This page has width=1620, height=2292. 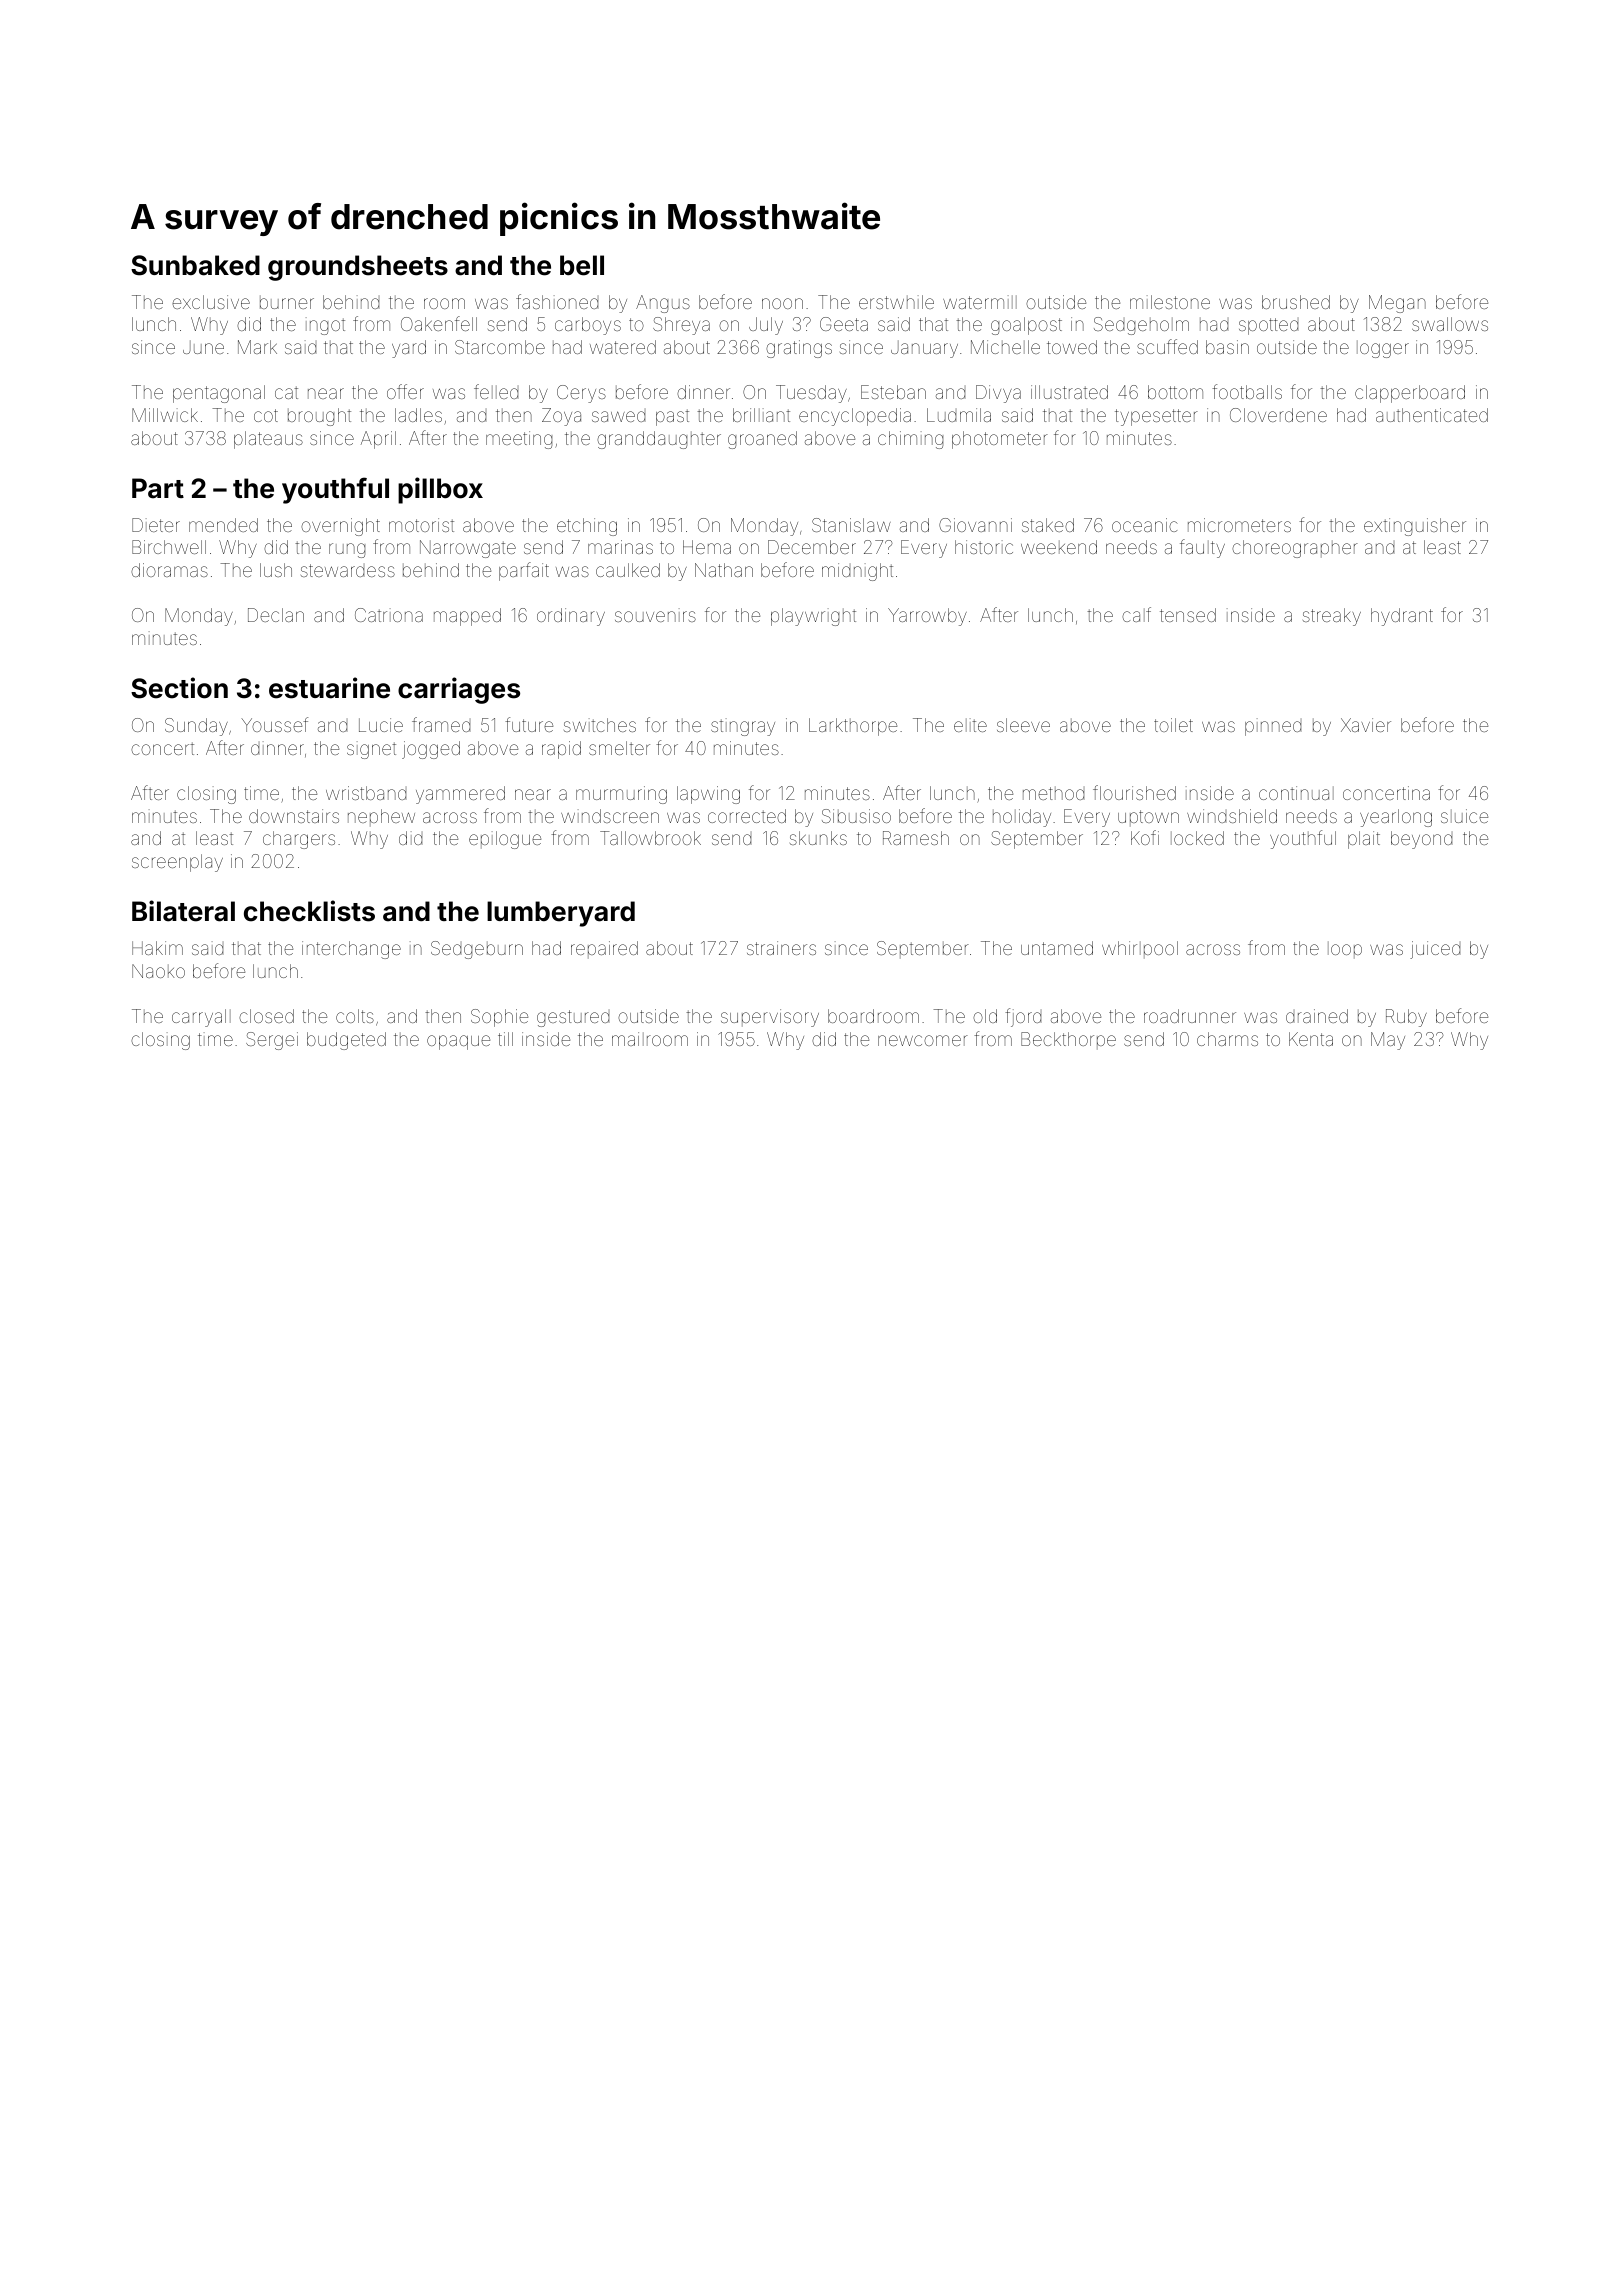 I want to click on till, so click(x=505, y=1039).
